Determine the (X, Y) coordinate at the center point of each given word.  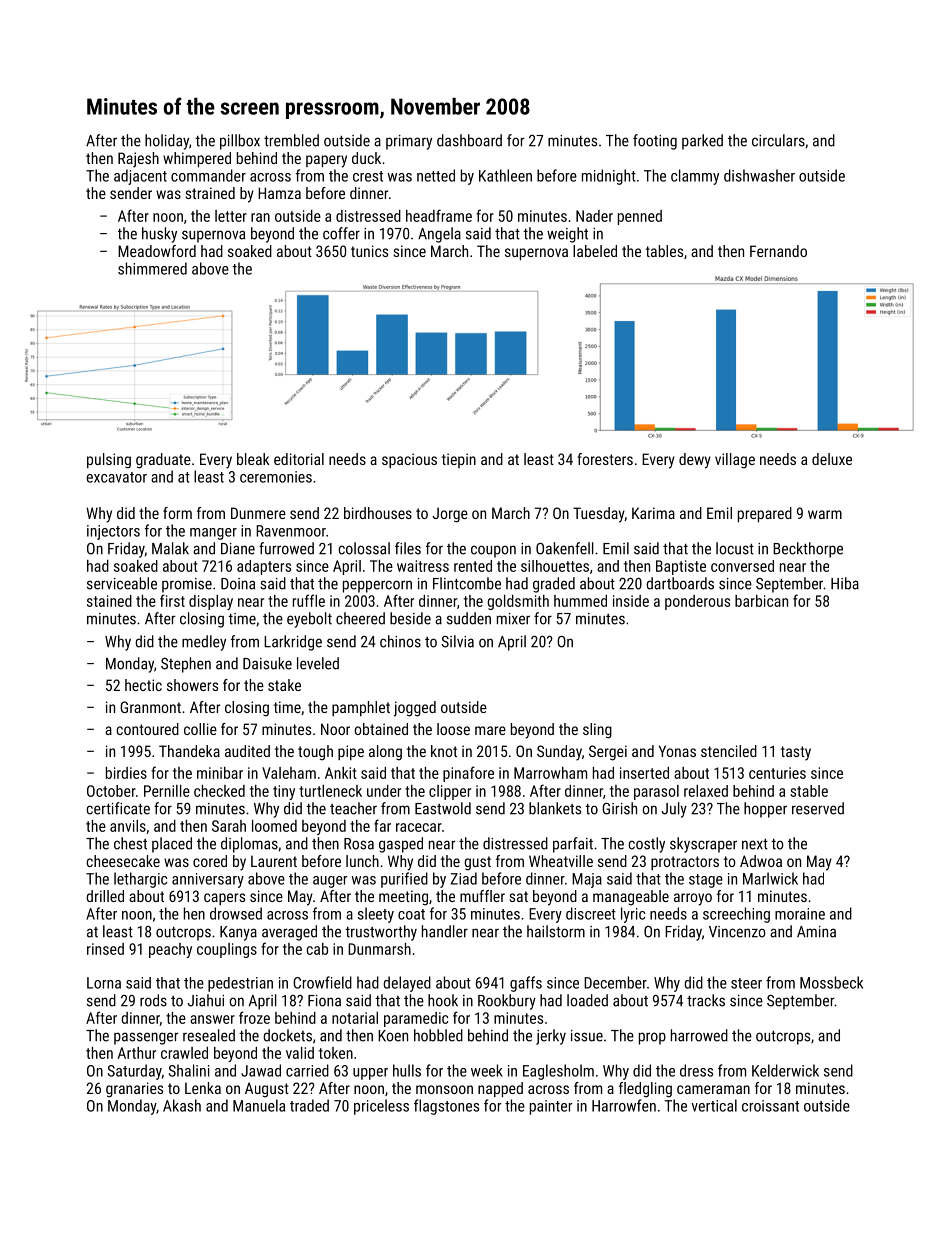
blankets (555, 808)
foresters (605, 459)
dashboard (469, 140)
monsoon (444, 1089)
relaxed (706, 791)
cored (210, 861)
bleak (253, 459)
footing (655, 142)
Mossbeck (831, 982)
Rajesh (138, 160)
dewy (695, 461)
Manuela (259, 1105)
